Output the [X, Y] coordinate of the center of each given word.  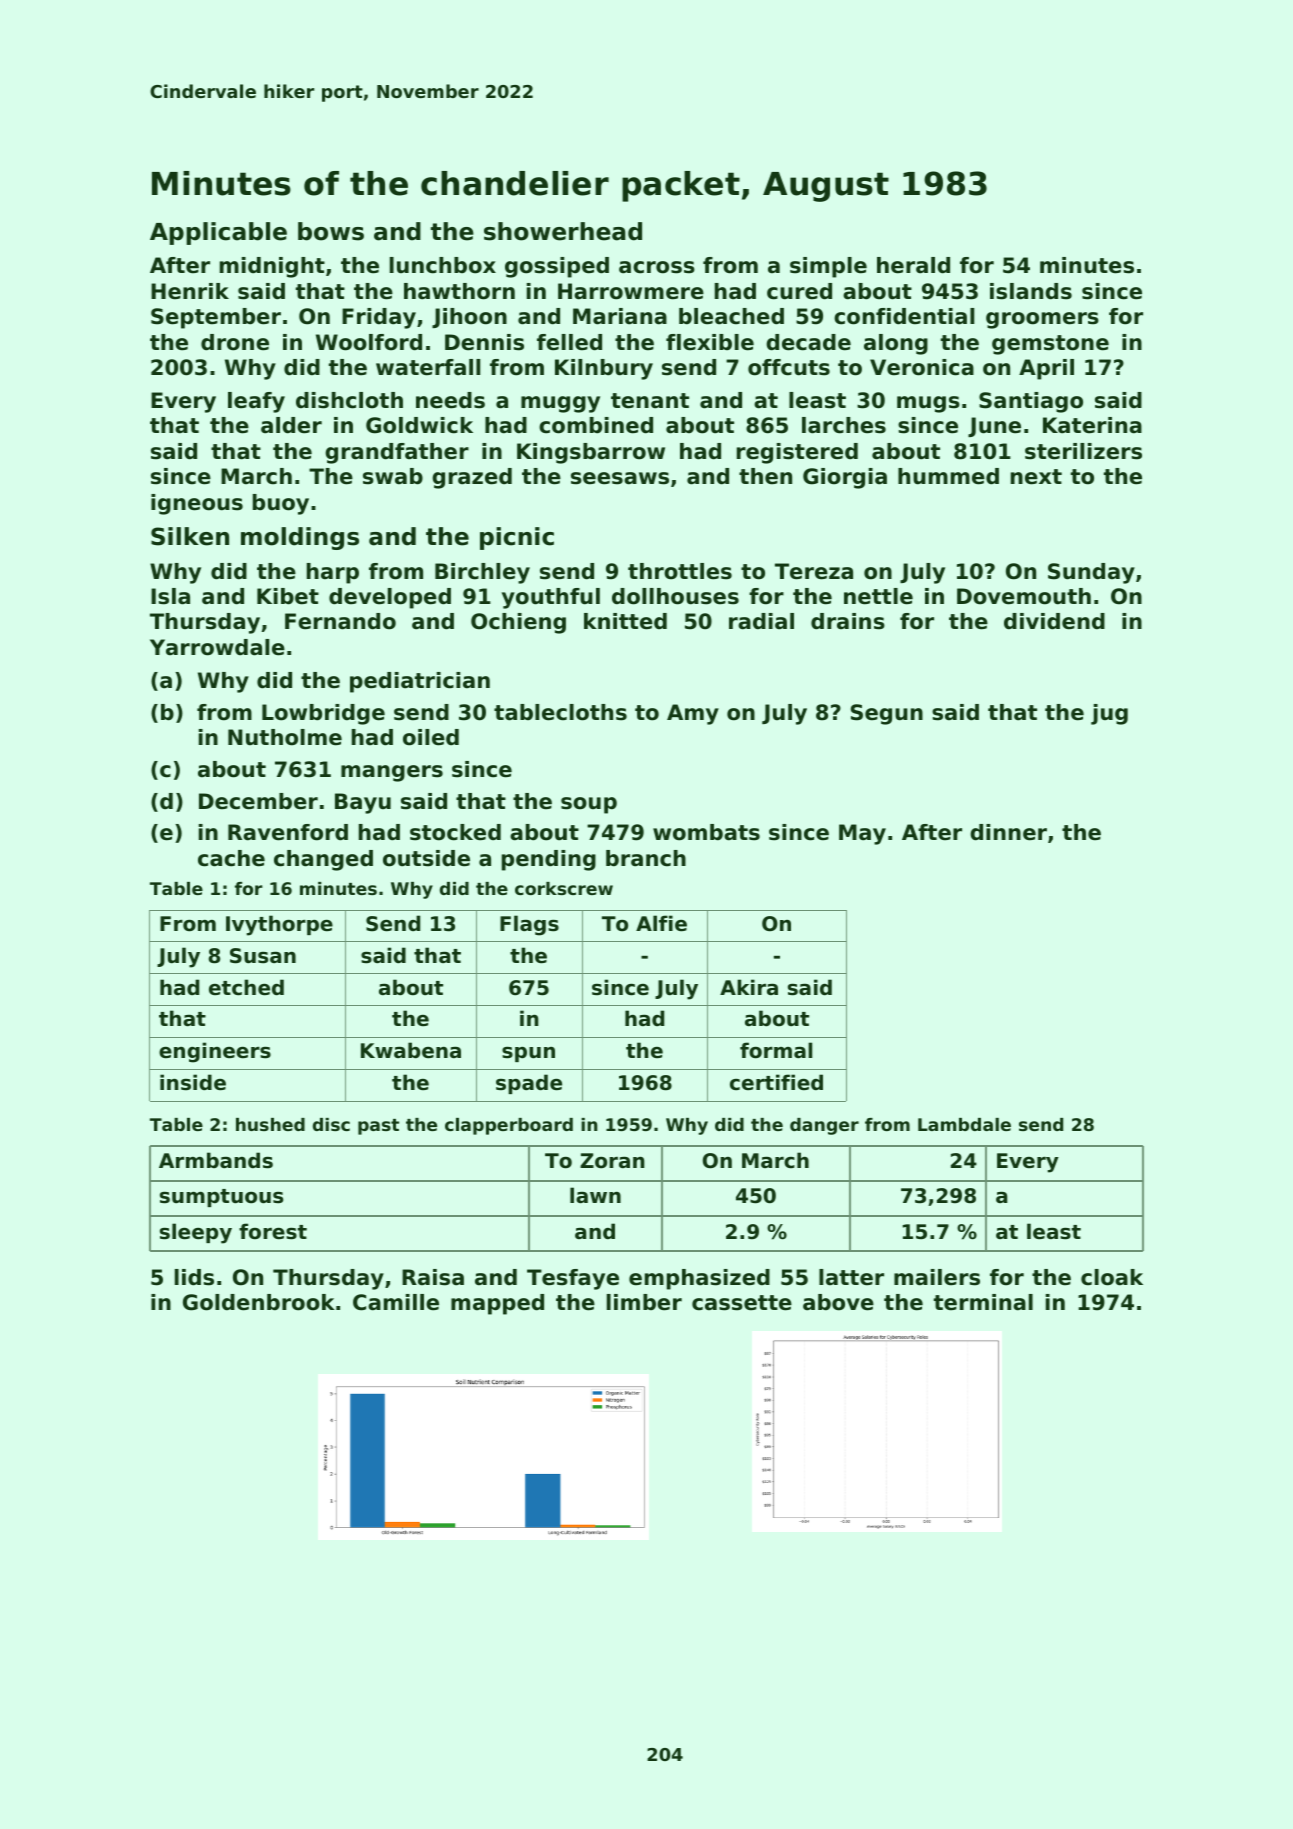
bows [331, 231]
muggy [560, 404]
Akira [749, 987]
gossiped [557, 267]
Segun [887, 714]
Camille [396, 1302]
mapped [497, 1304]
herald [913, 265]
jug [1109, 714]
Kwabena [411, 1050]
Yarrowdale [217, 647]
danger [824, 1126]
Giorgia [845, 478]
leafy [256, 402]
